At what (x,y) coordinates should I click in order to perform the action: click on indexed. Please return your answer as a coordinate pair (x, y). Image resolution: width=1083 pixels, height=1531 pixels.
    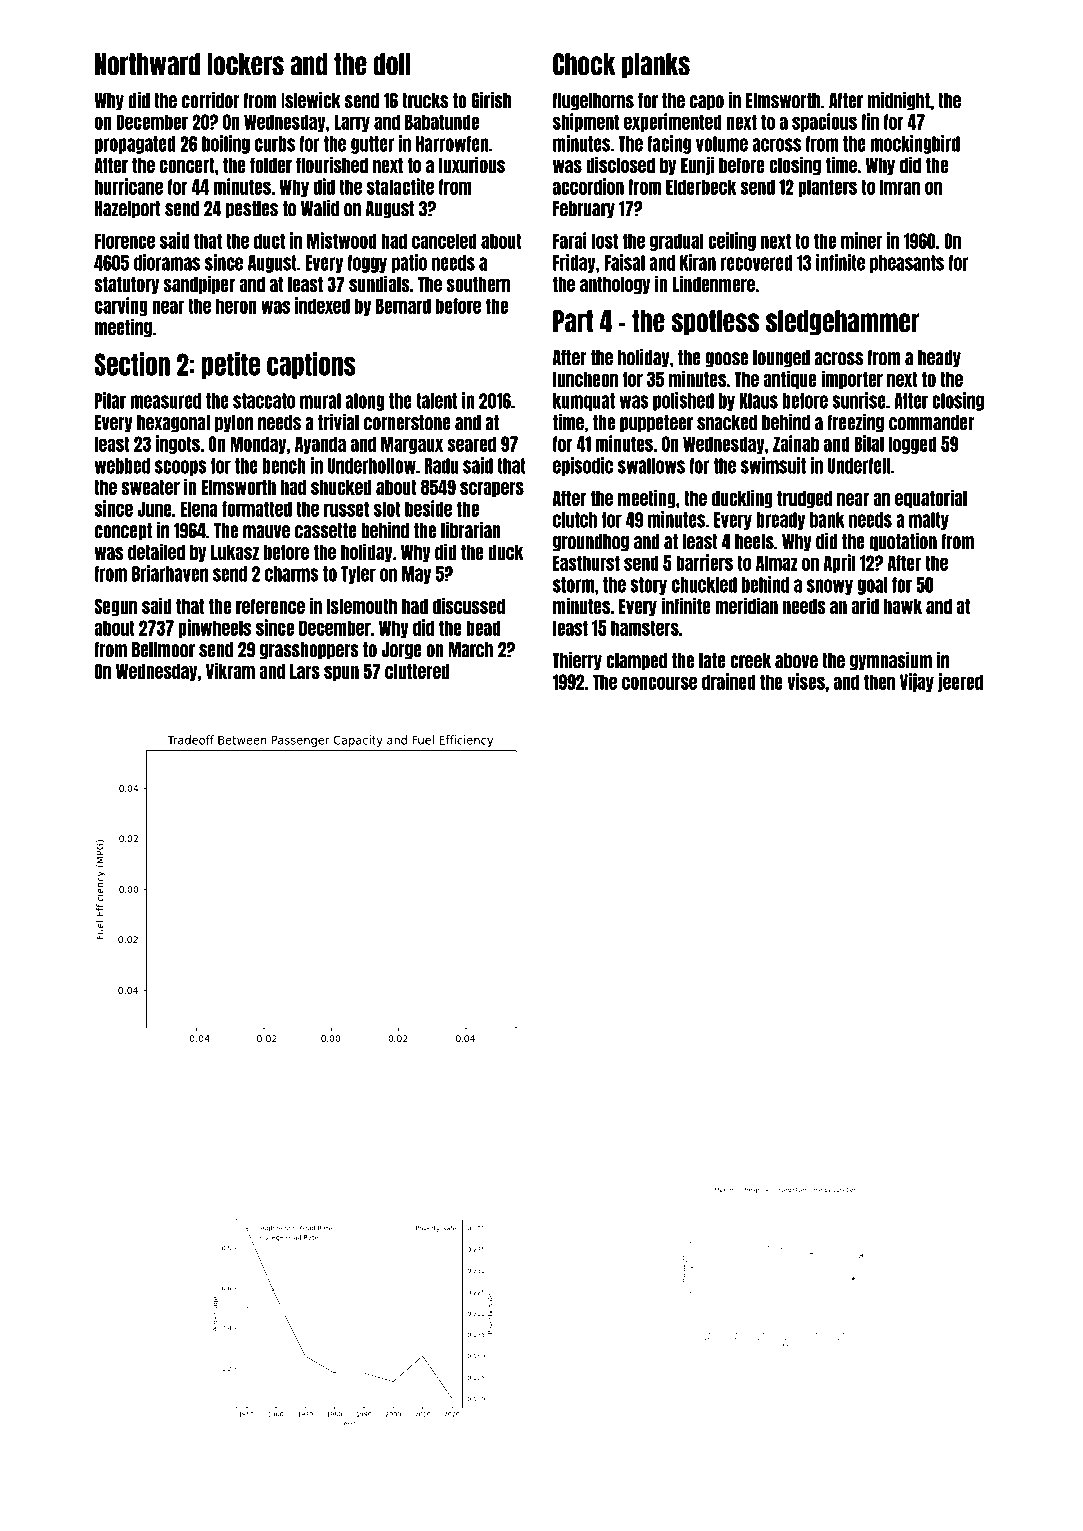
    Looking at the image, I should click on (322, 305).
